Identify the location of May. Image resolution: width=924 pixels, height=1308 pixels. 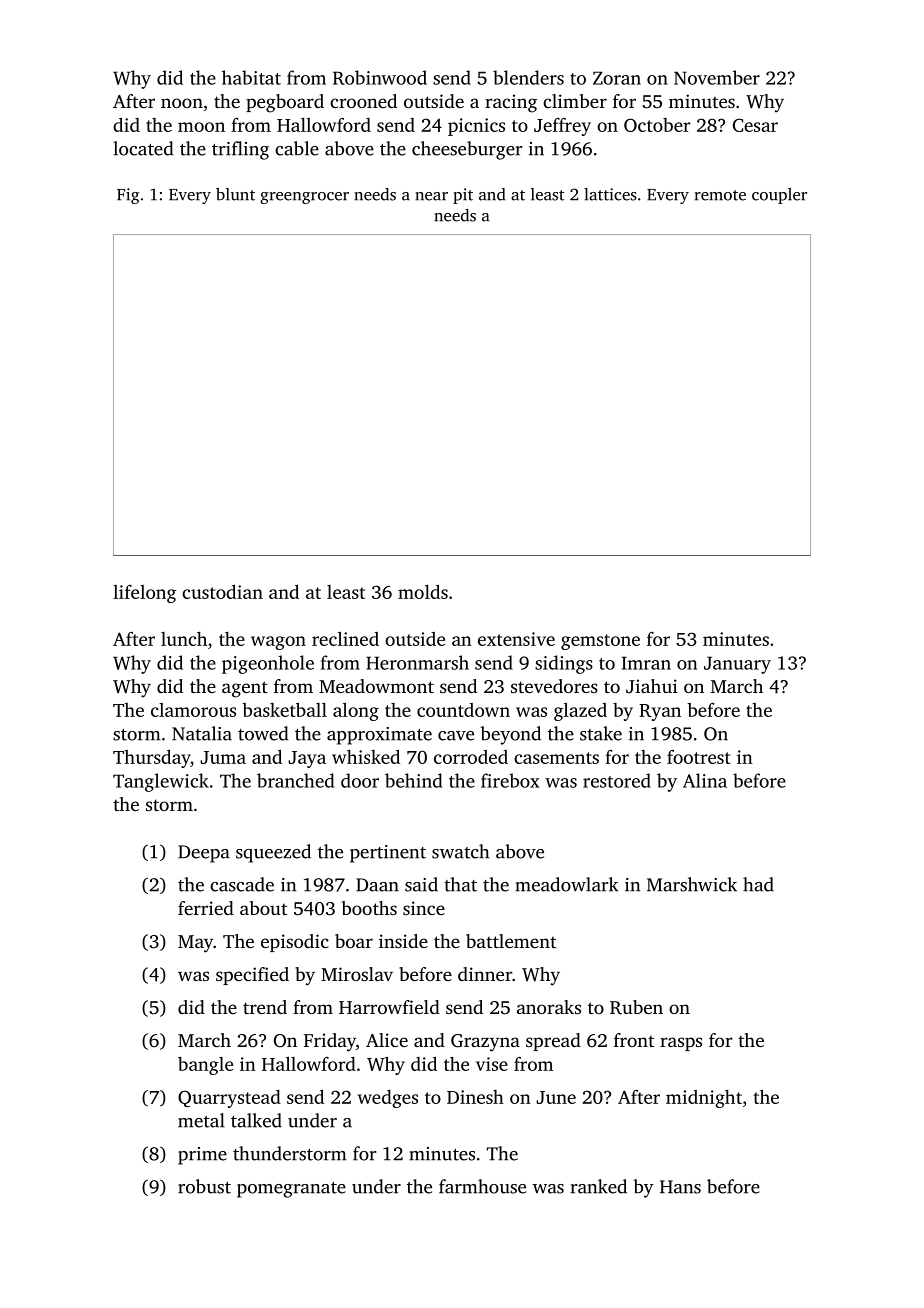
(195, 944).
